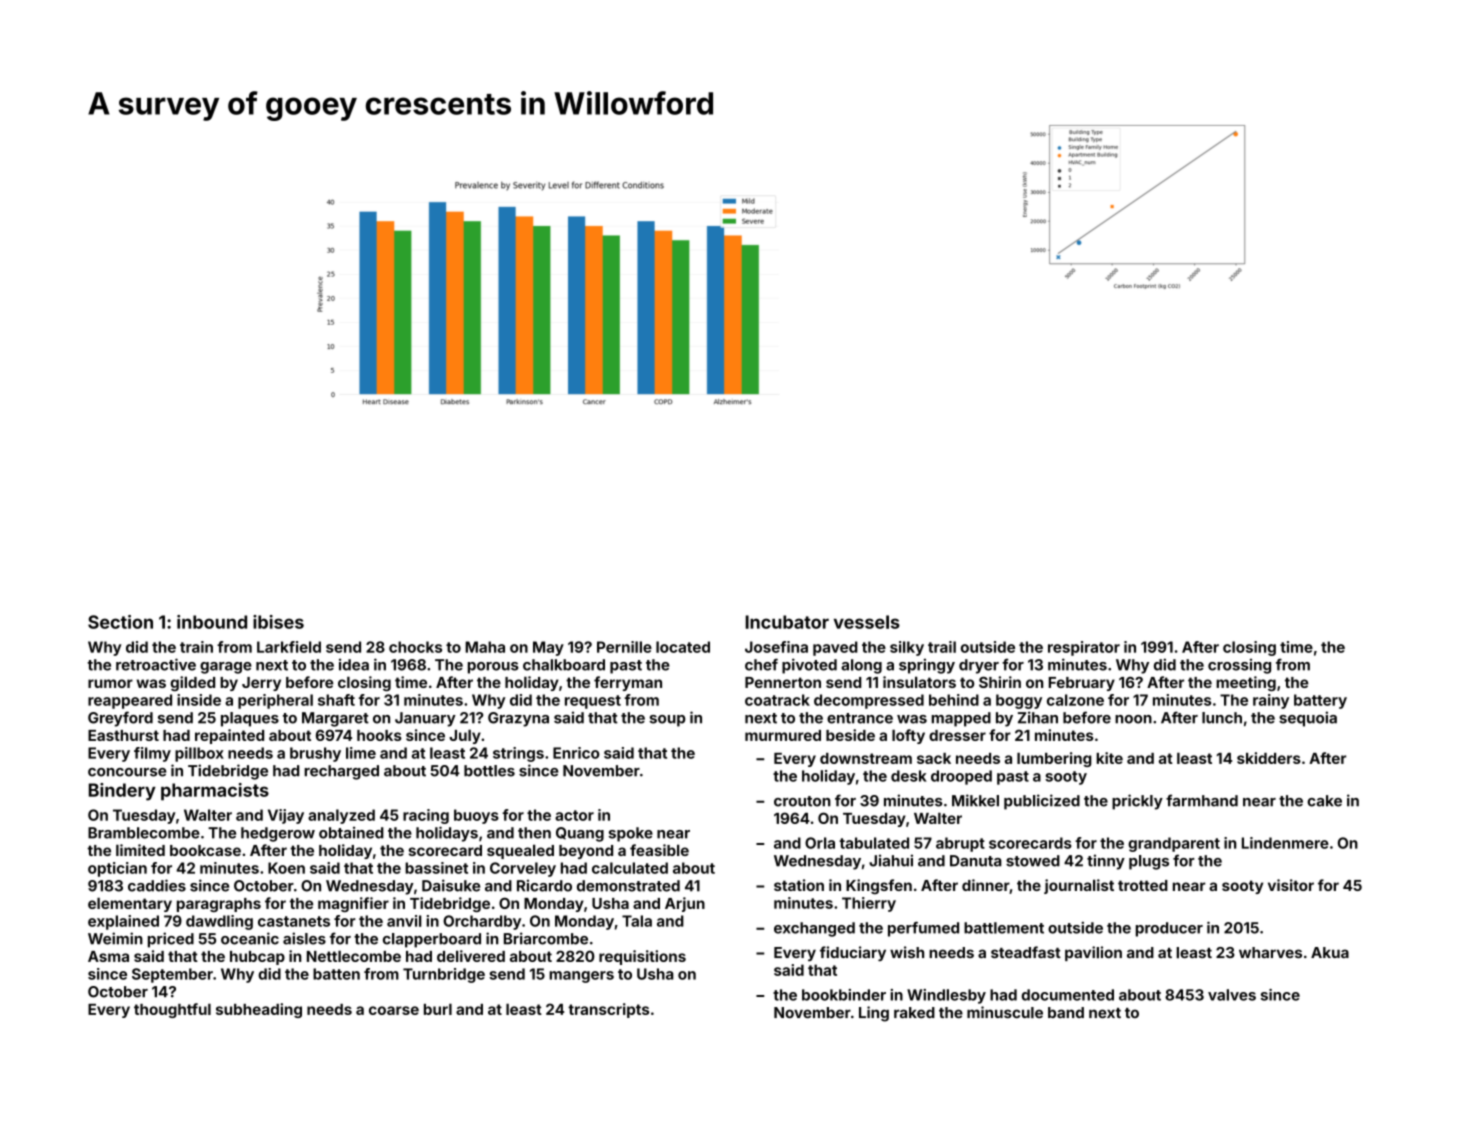 This page has height=1129, width=1461. I want to click on crossing, so click(1239, 666).
